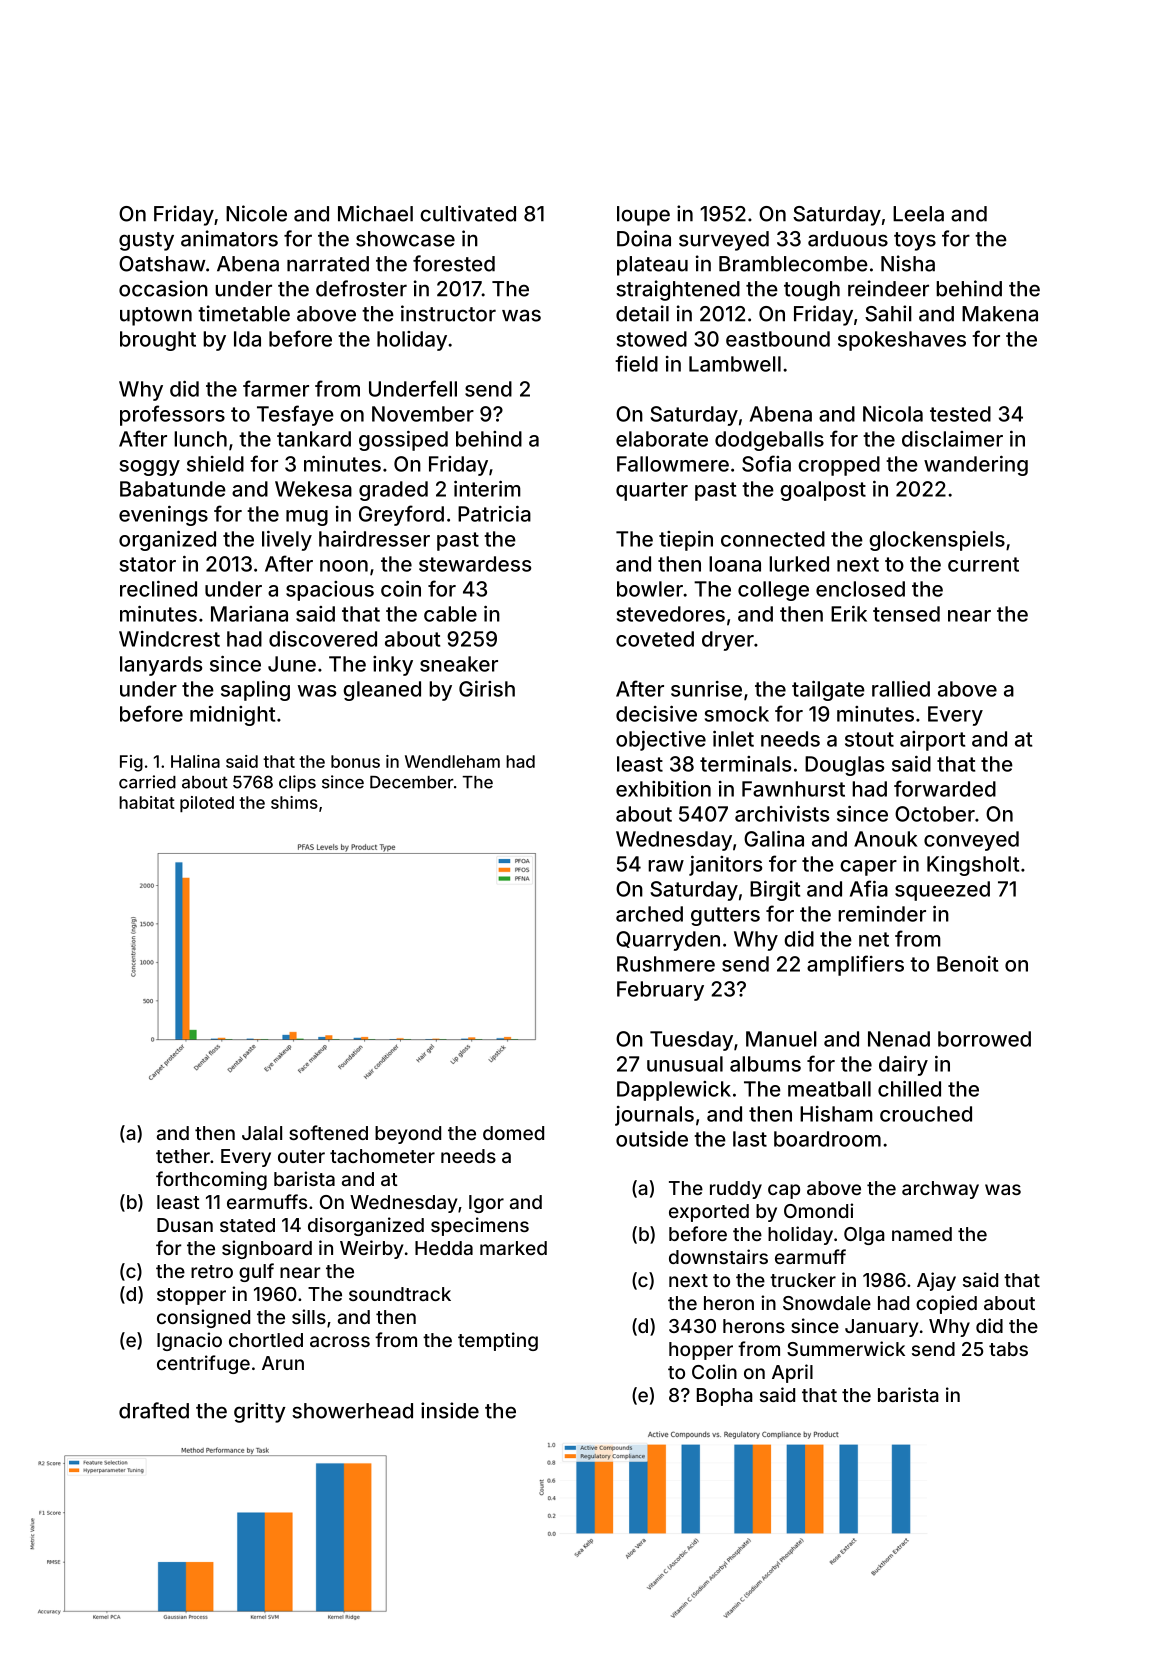  I want to click on stewardess, so click(475, 564).
